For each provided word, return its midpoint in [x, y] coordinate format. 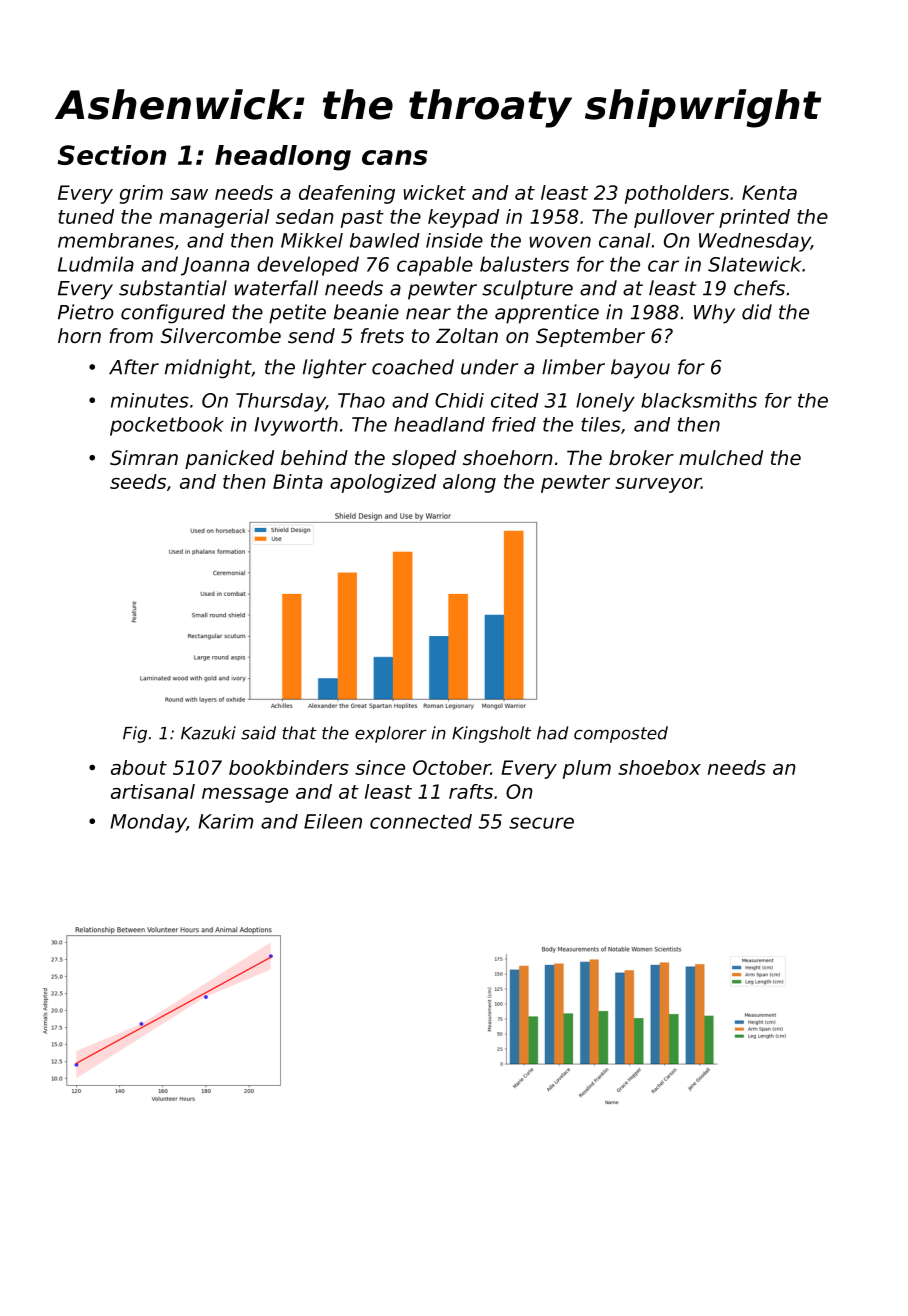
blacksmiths [699, 400]
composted [621, 734]
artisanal [153, 791]
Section [112, 155]
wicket [434, 192]
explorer [391, 734]
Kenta [769, 192]
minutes [150, 400]
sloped [424, 459]
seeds [138, 481]
